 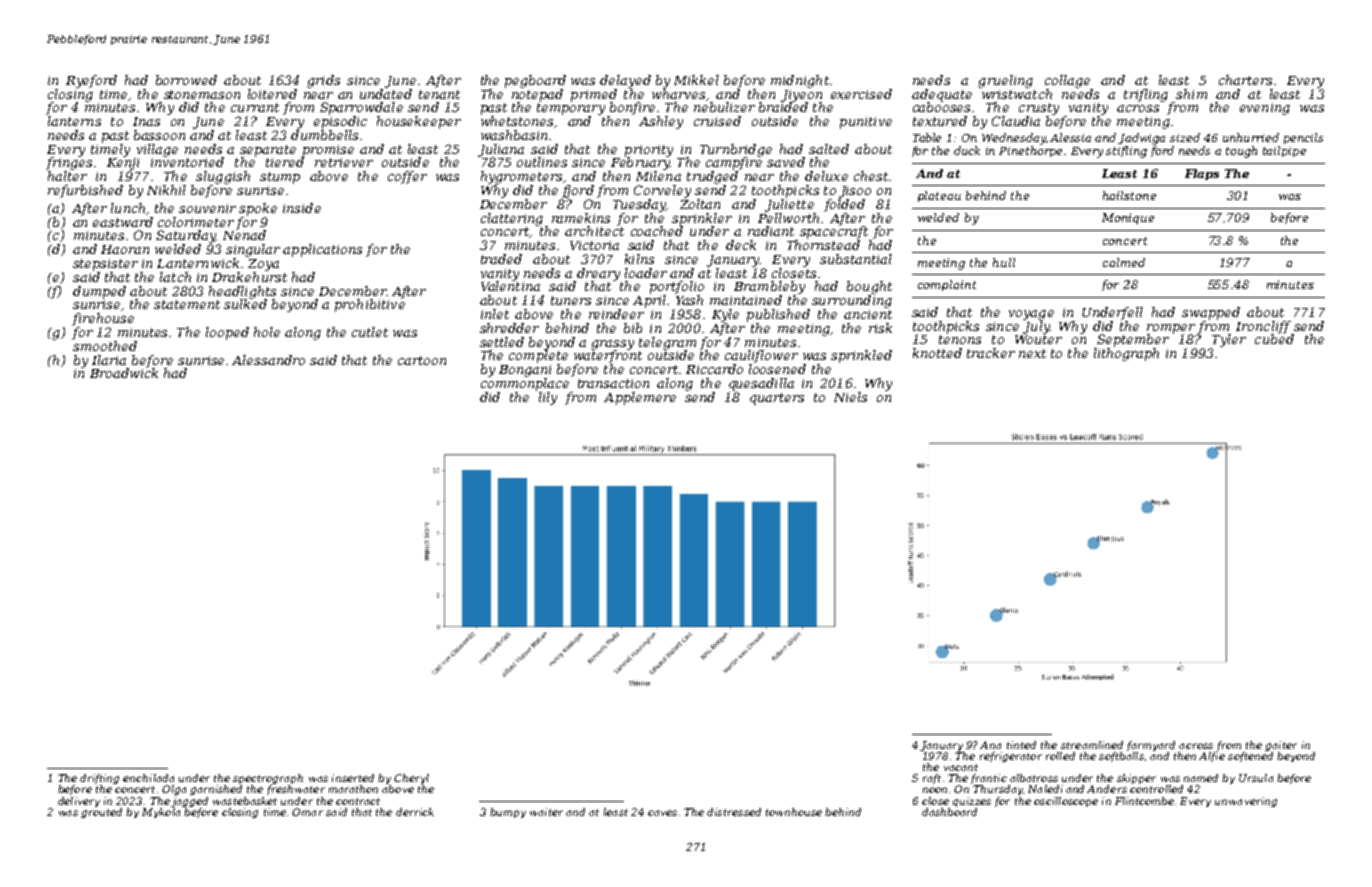 I want to click on streamlined, so click(x=1092, y=745).
